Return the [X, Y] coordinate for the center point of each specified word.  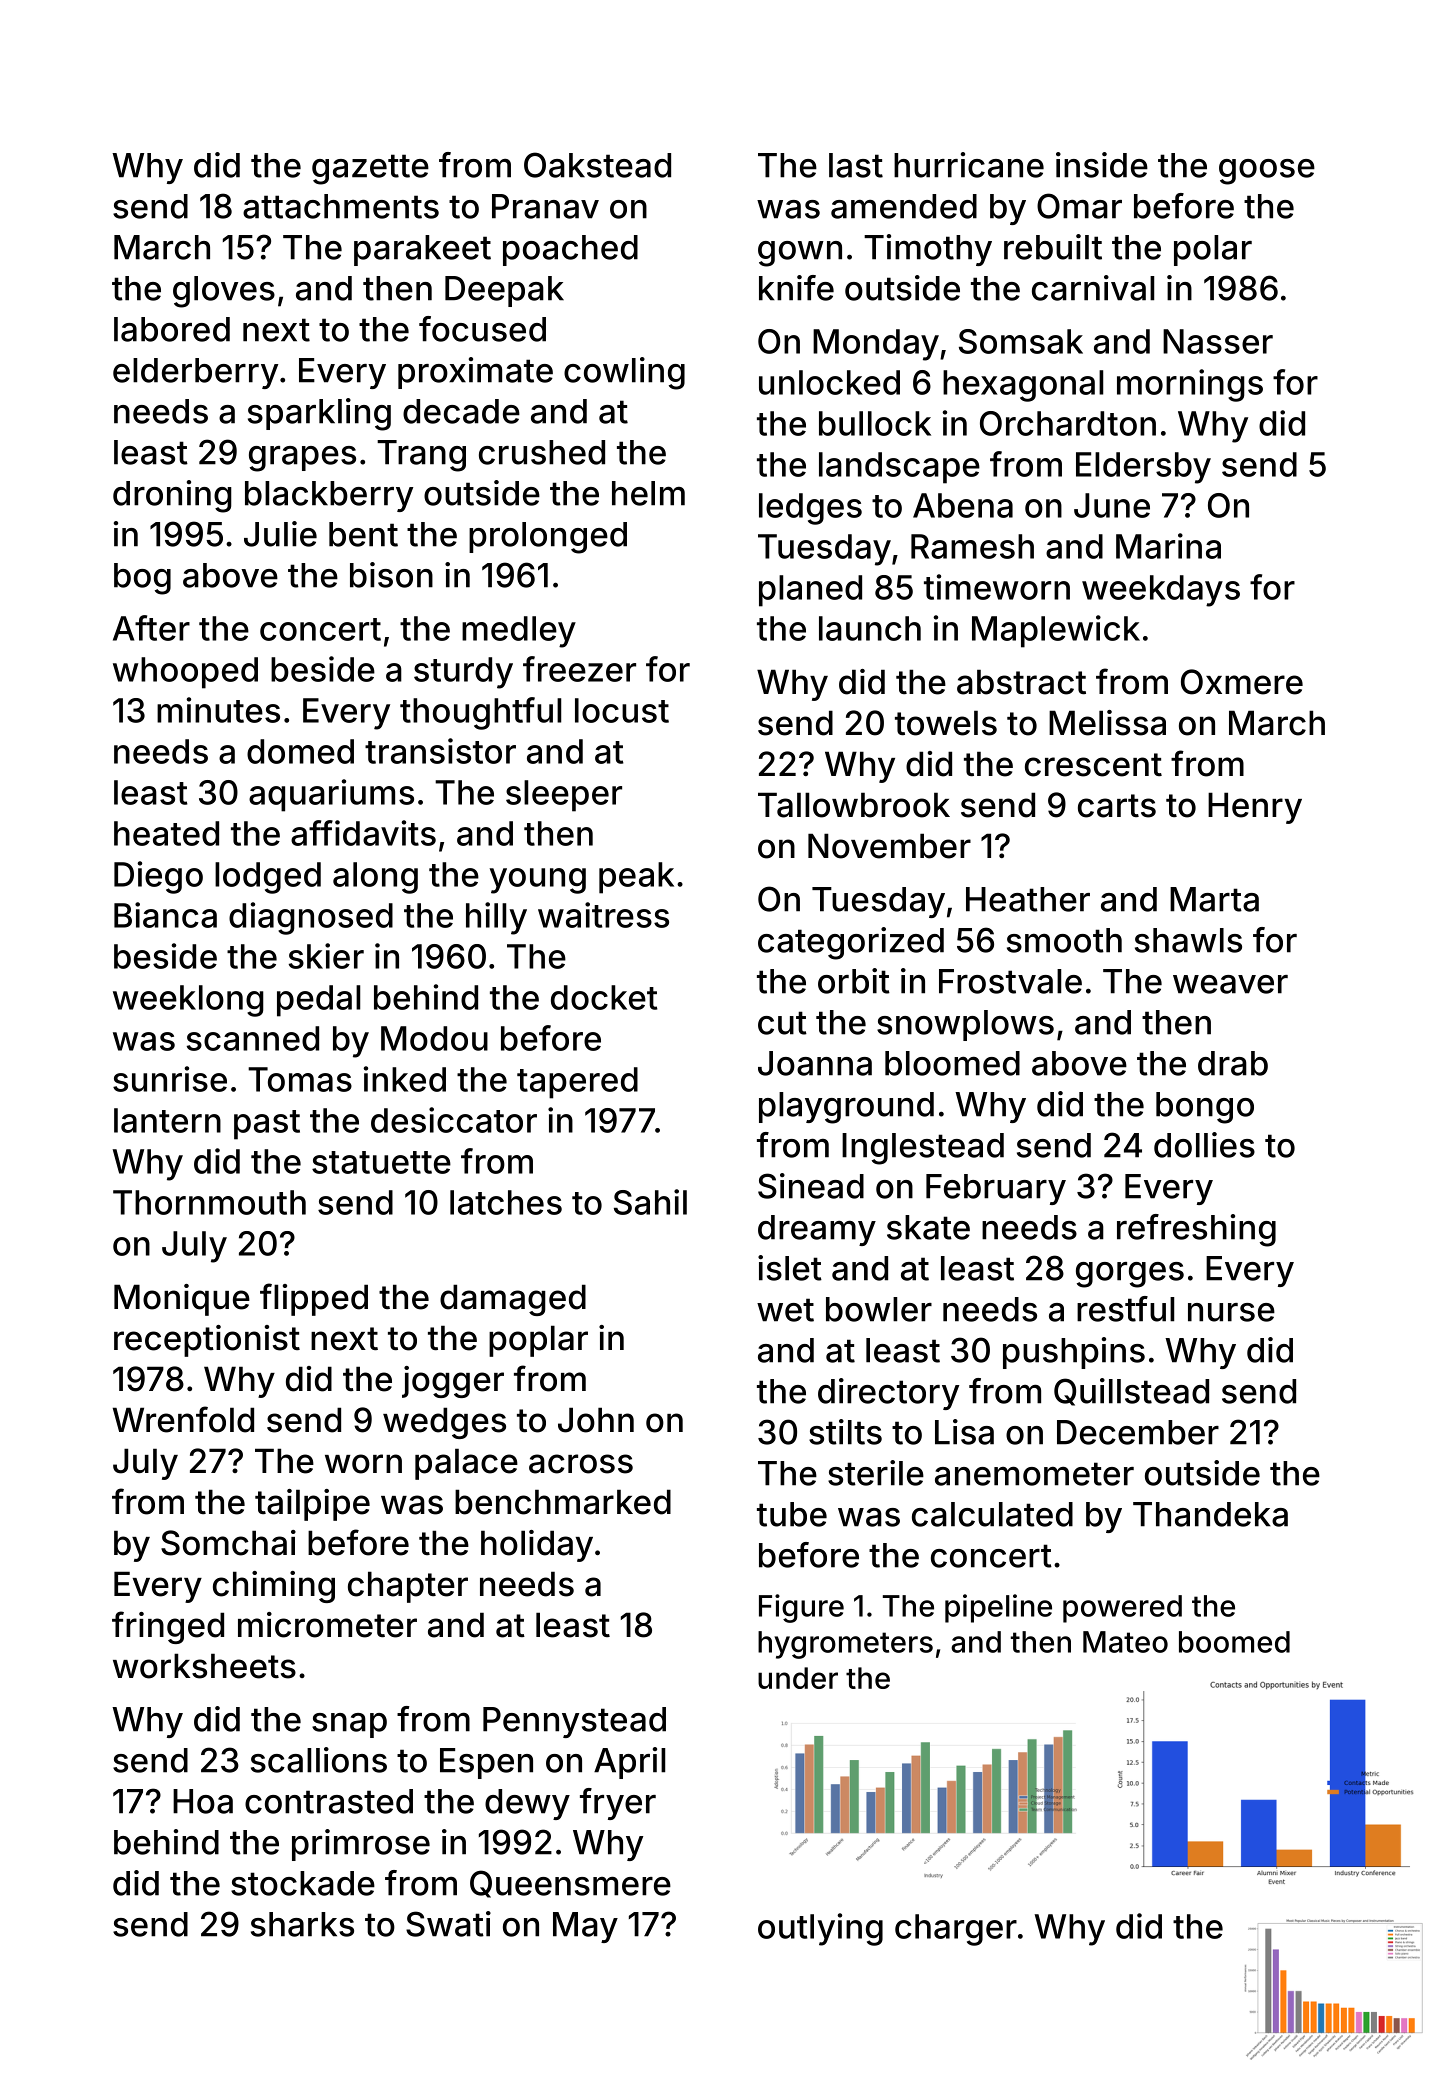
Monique [182, 1300]
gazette [370, 169]
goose [1267, 172]
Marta [1214, 899]
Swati [448, 1924]
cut [782, 1023]
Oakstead [597, 165]
